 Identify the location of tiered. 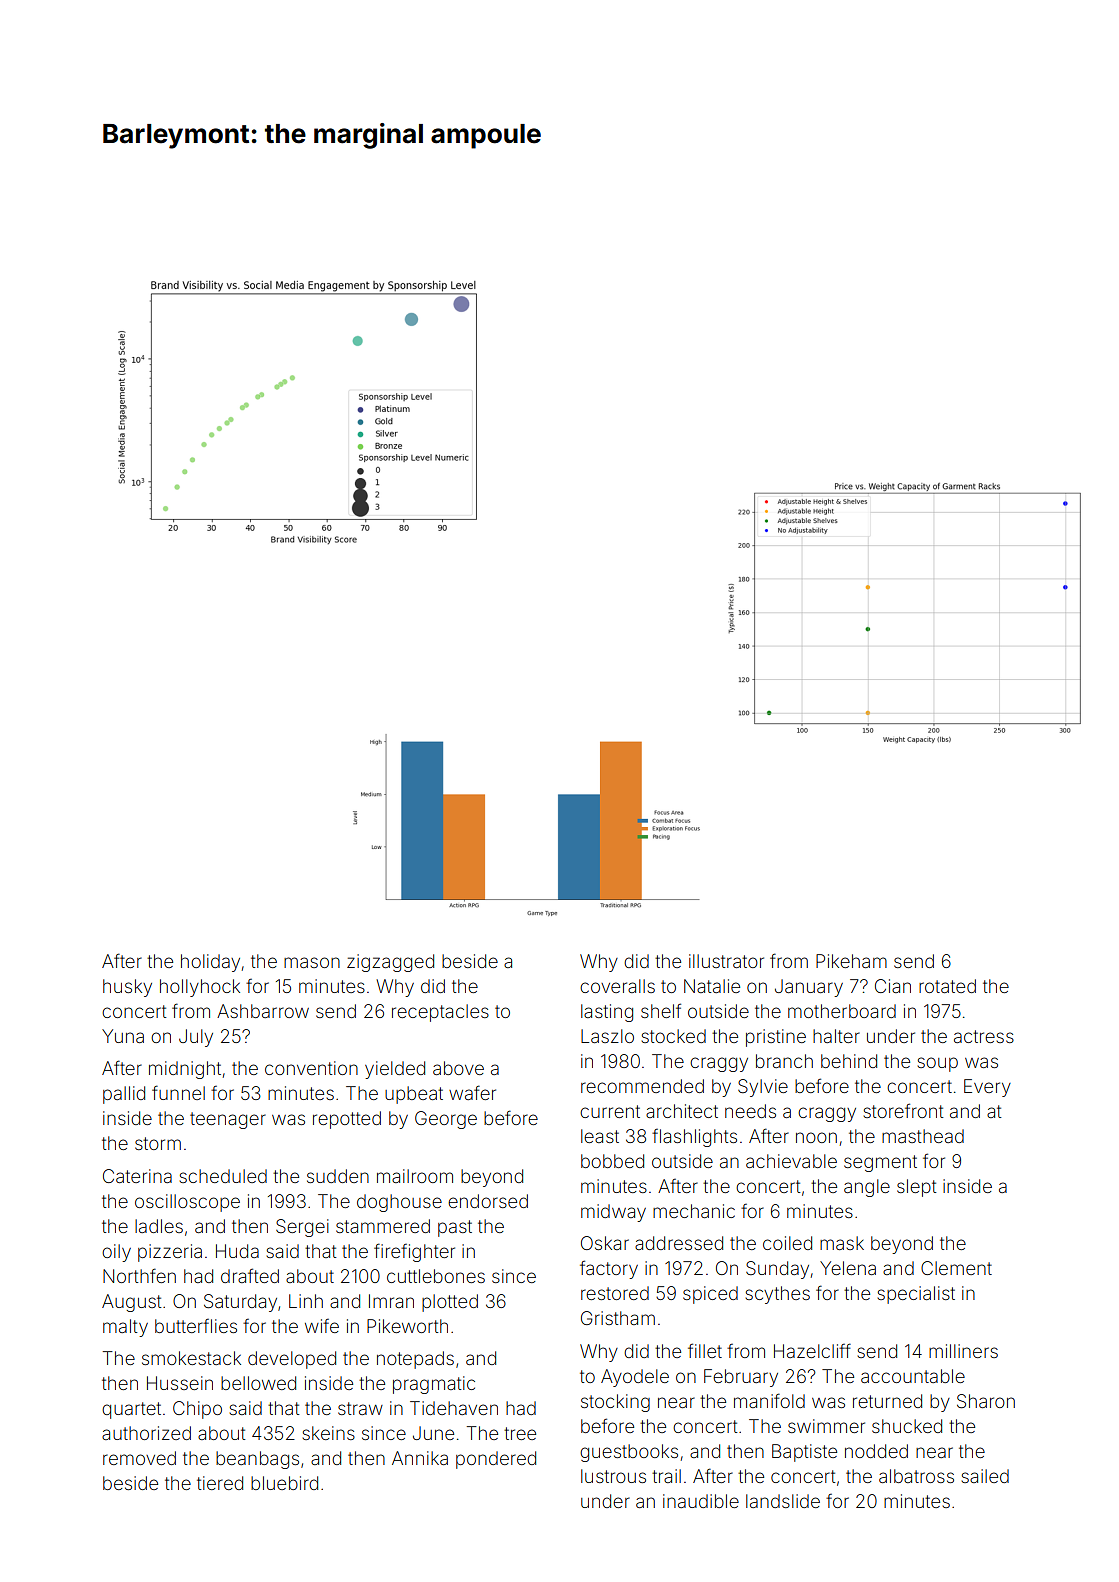
(220, 1483).
